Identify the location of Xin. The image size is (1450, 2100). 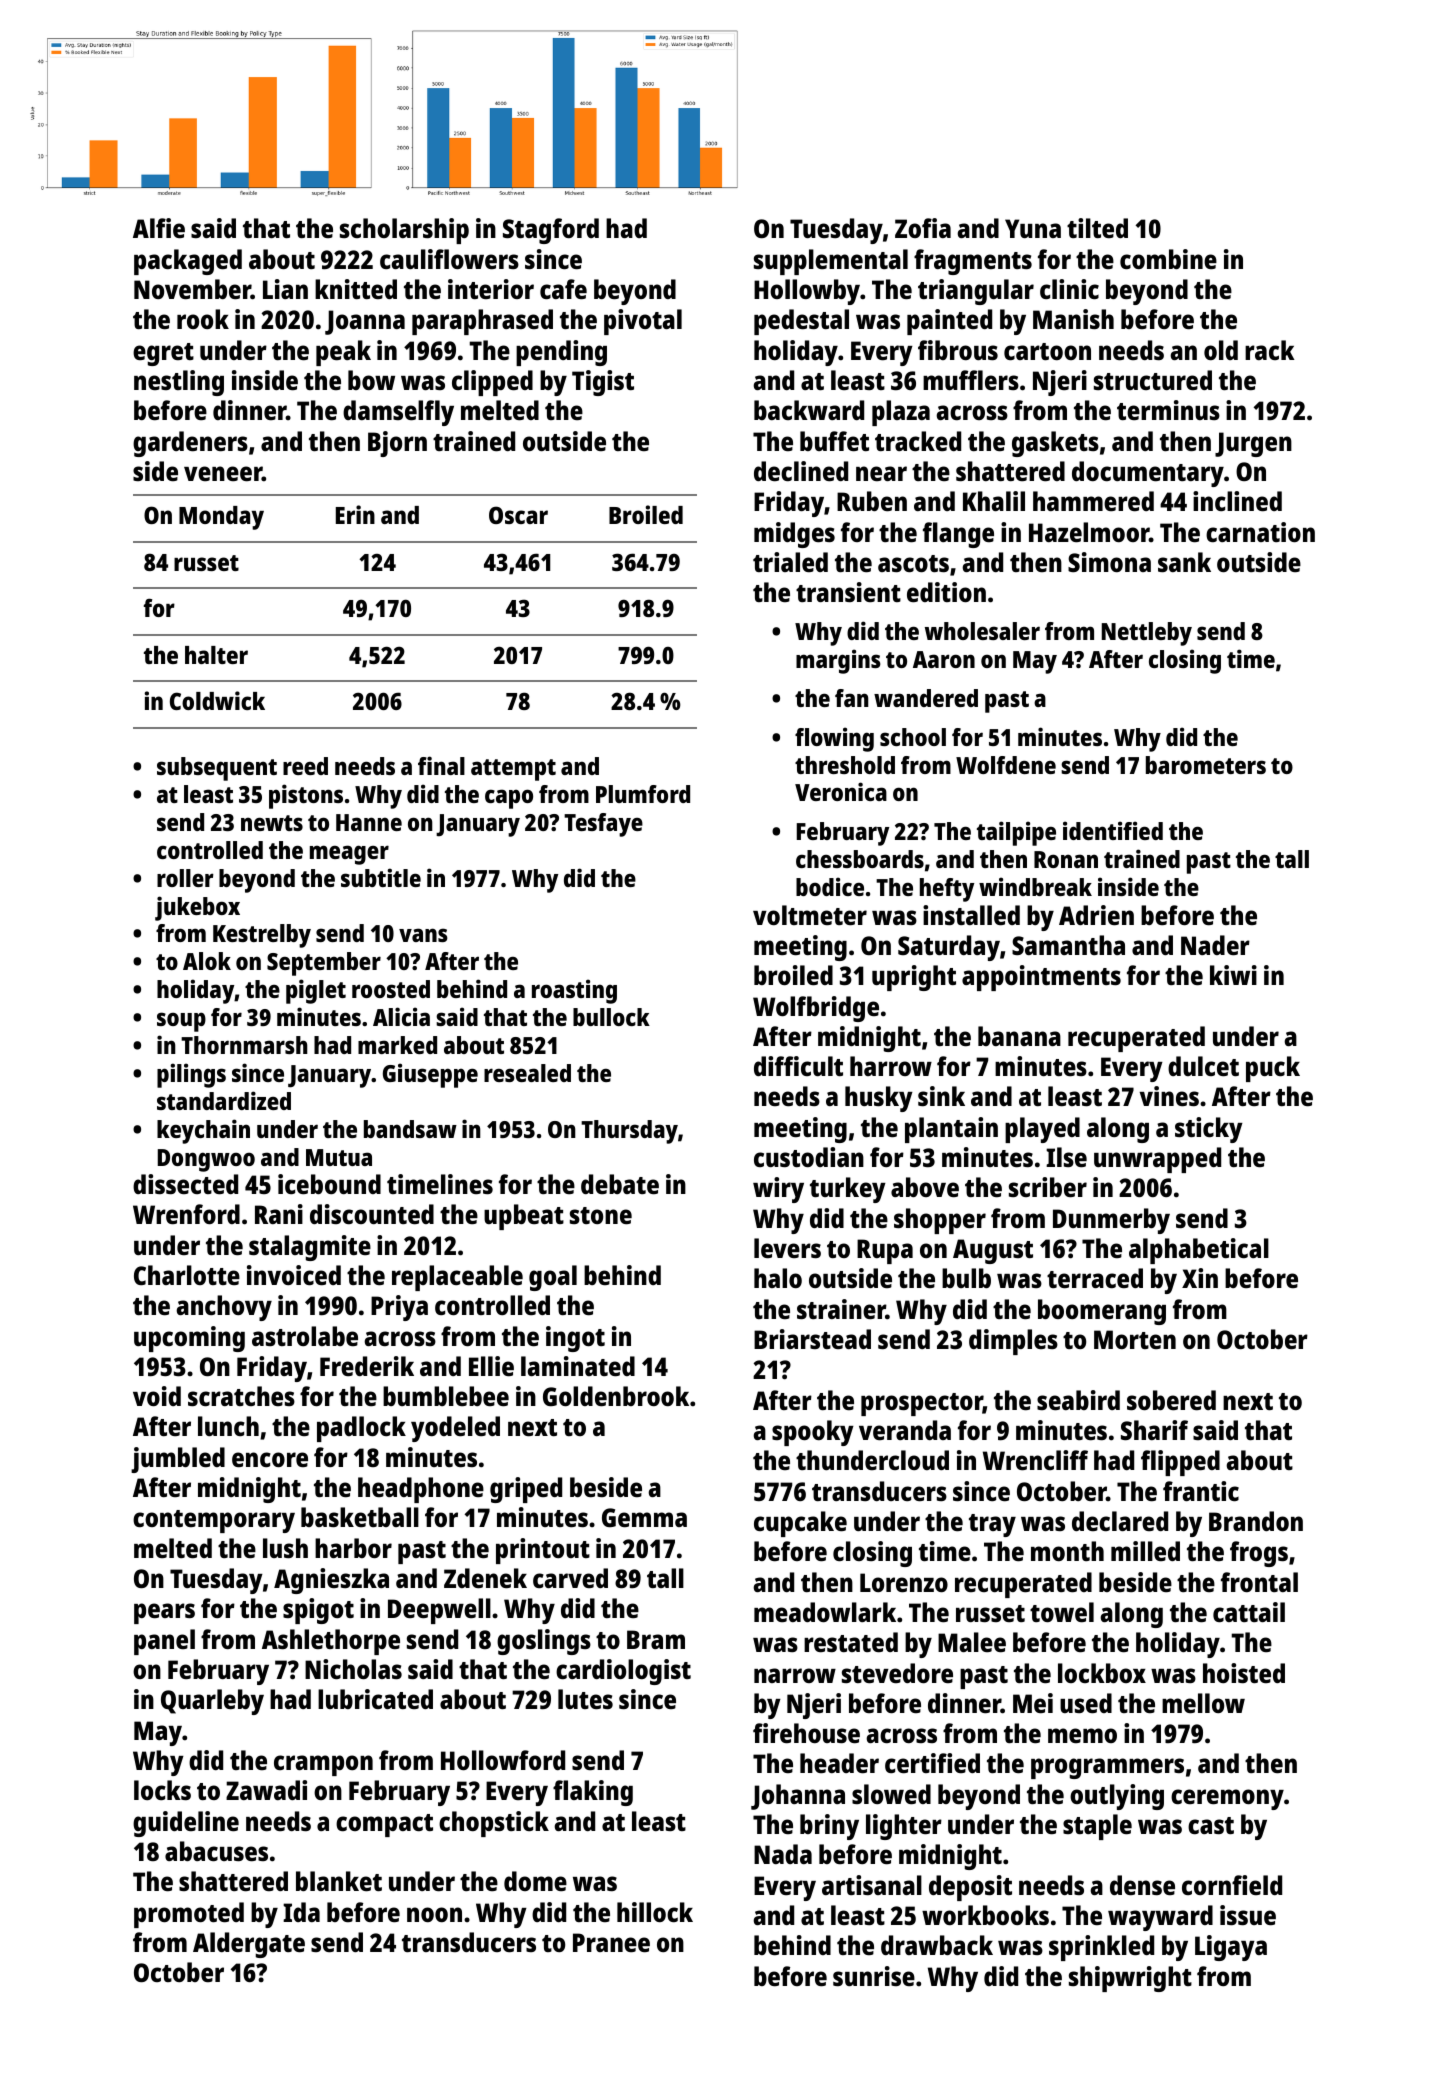
(1200, 1278).
